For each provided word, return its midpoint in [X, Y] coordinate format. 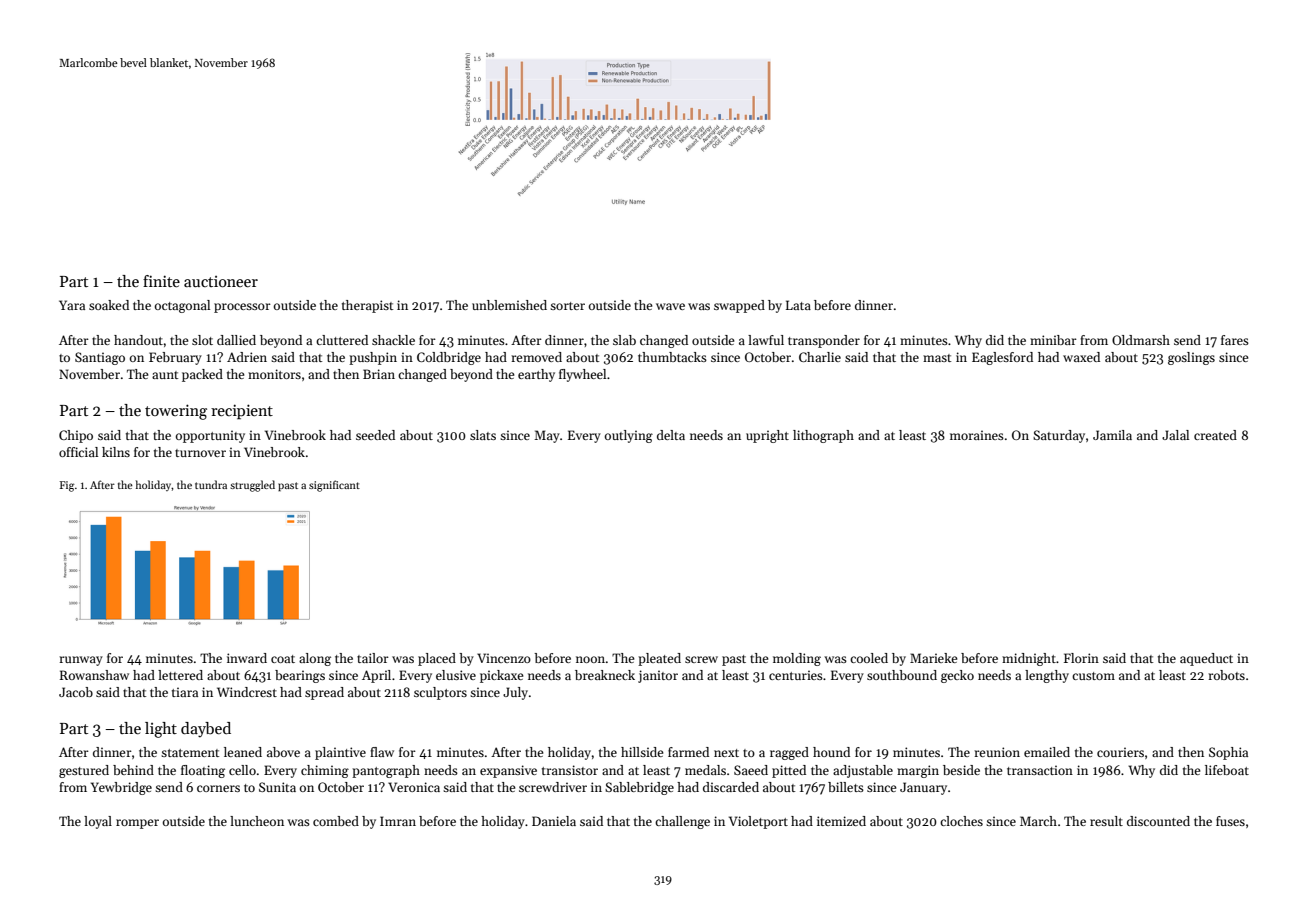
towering [176, 412]
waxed [1081, 357]
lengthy [1047, 676]
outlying [629, 436]
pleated [659, 659]
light [161, 730]
